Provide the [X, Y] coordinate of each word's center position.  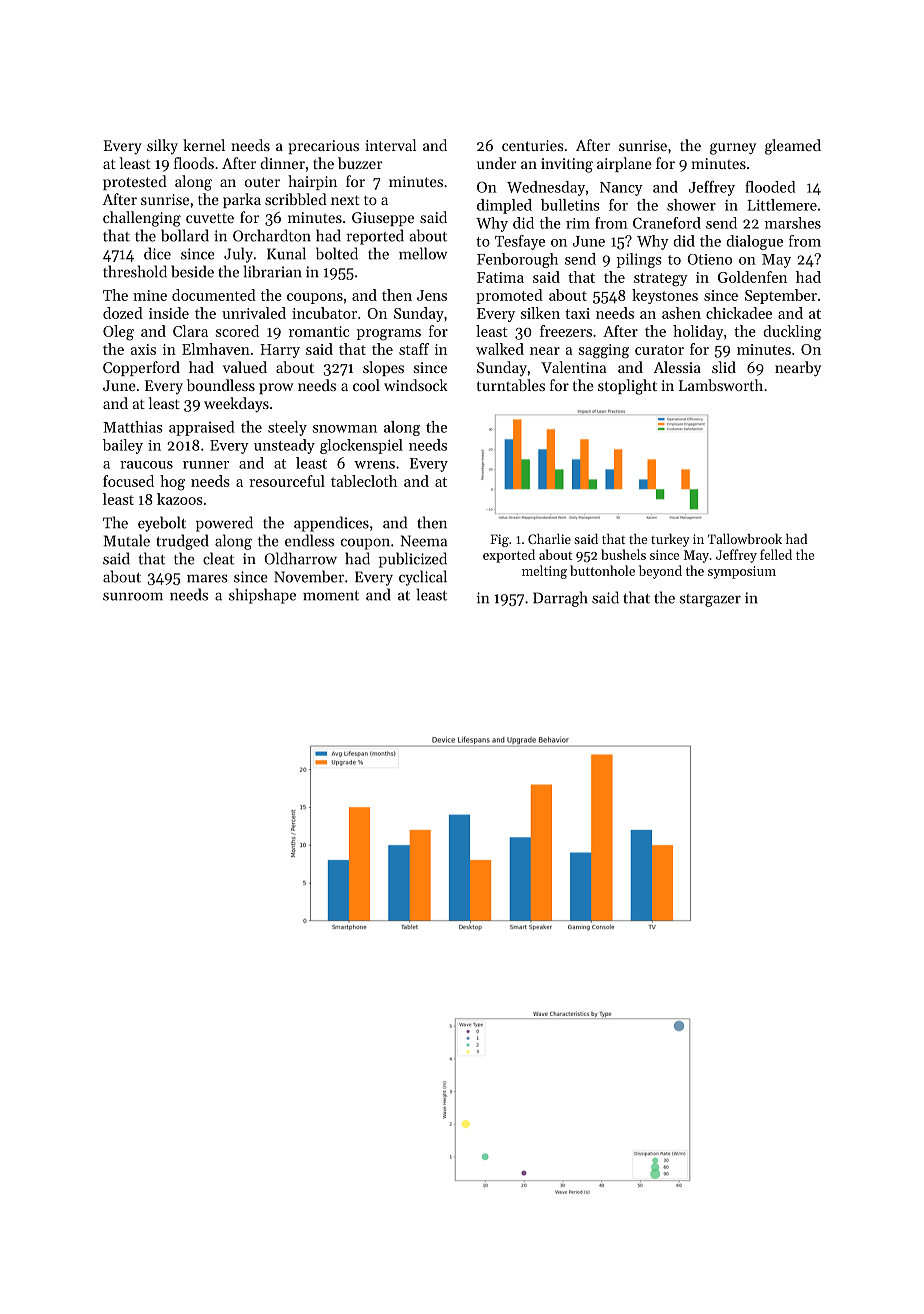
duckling [792, 333]
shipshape [262, 596]
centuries [532, 145]
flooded [770, 187]
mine [150, 295]
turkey [670, 540]
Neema [424, 541]
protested [135, 182]
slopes [383, 368]
